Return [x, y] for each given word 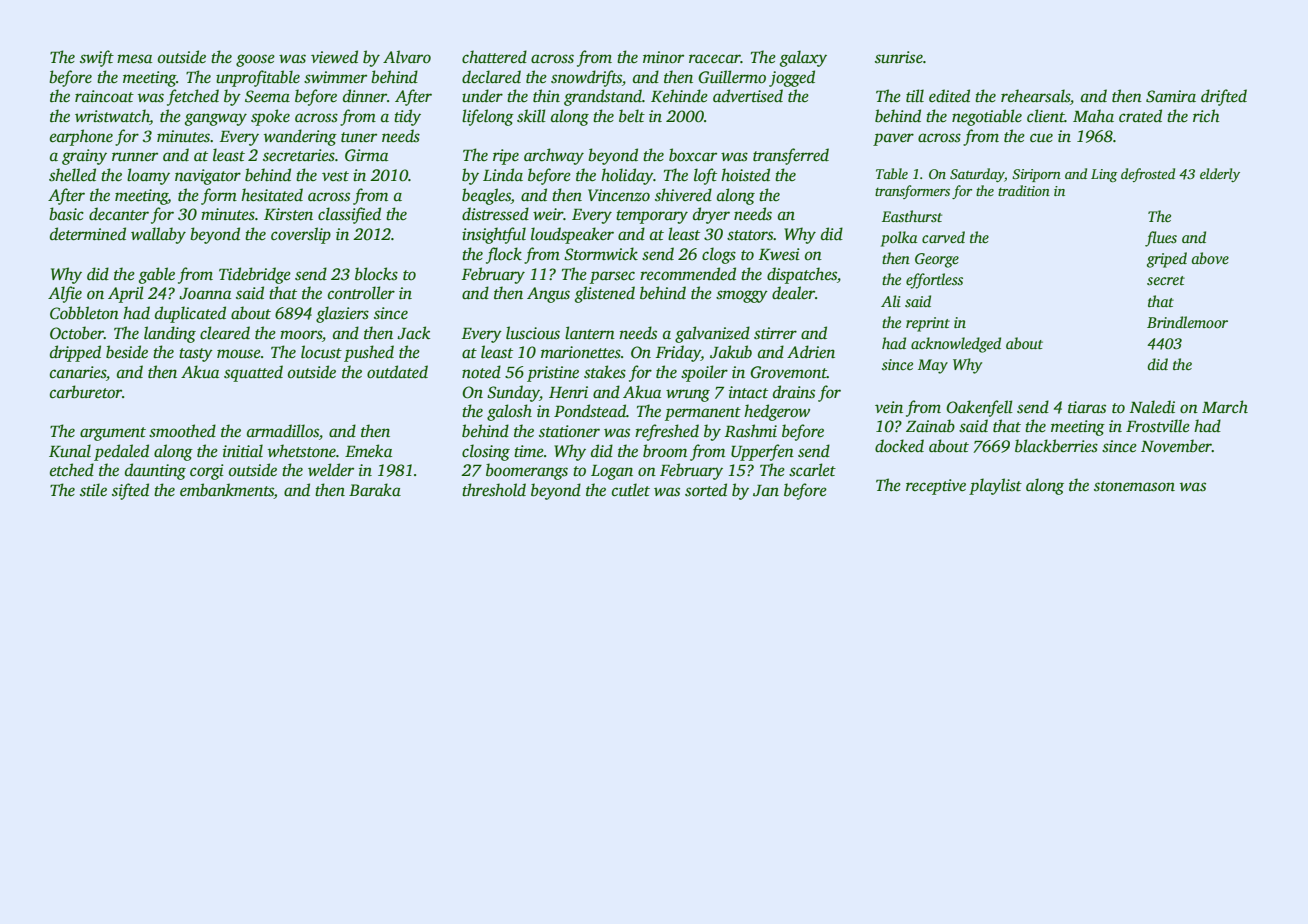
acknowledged [956, 345]
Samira [1171, 96]
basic [66, 214]
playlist [995, 486]
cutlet [631, 490]
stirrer [775, 333]
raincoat [104, 96]
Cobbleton [84, 313]
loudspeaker [572, 235]
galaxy [803, 58]
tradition [1024, 190]
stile [93, 490]
